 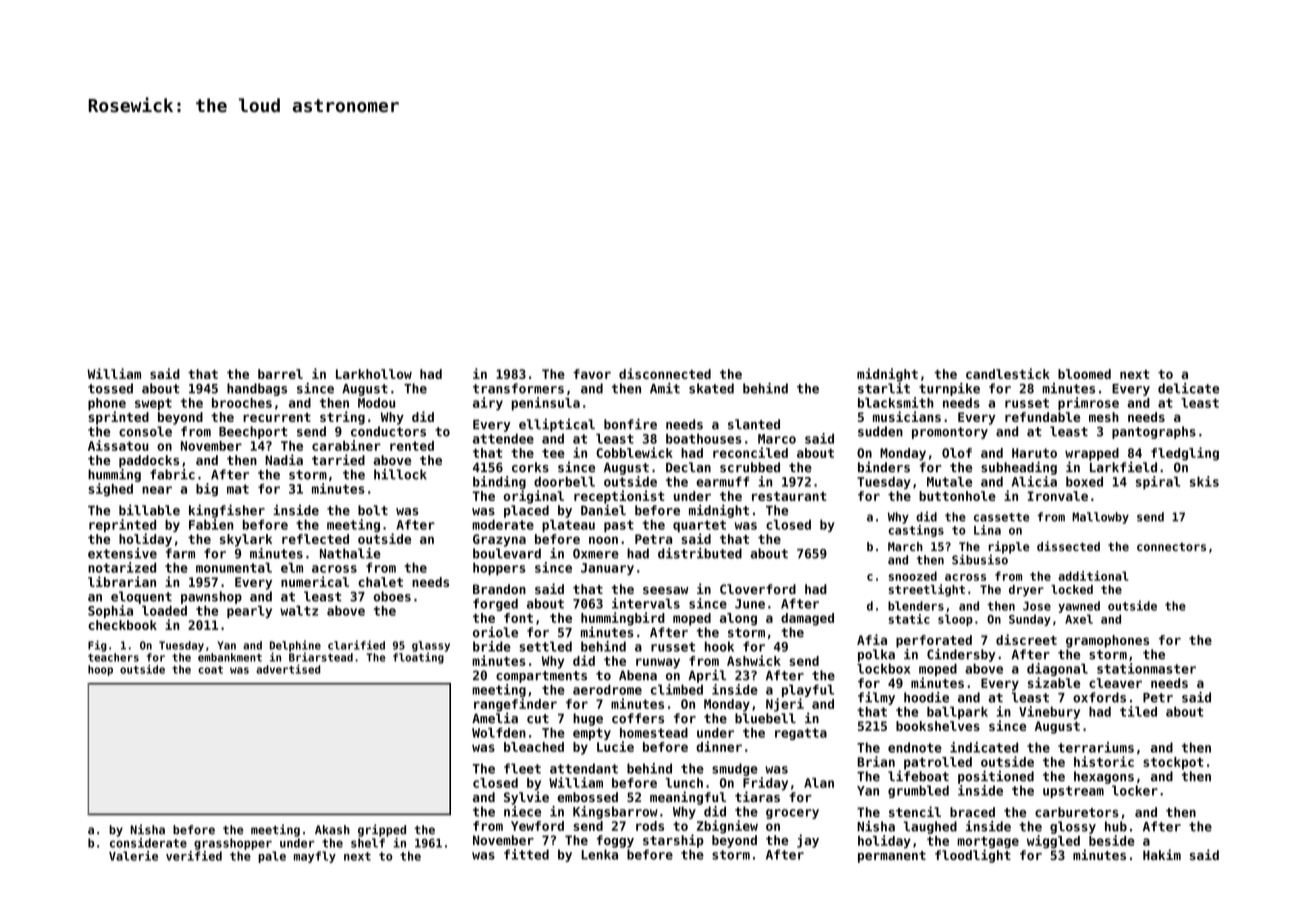 What do you see at coordinates (110, 388) in the document?
I see `tossed` at bounding box center [110, 388].
